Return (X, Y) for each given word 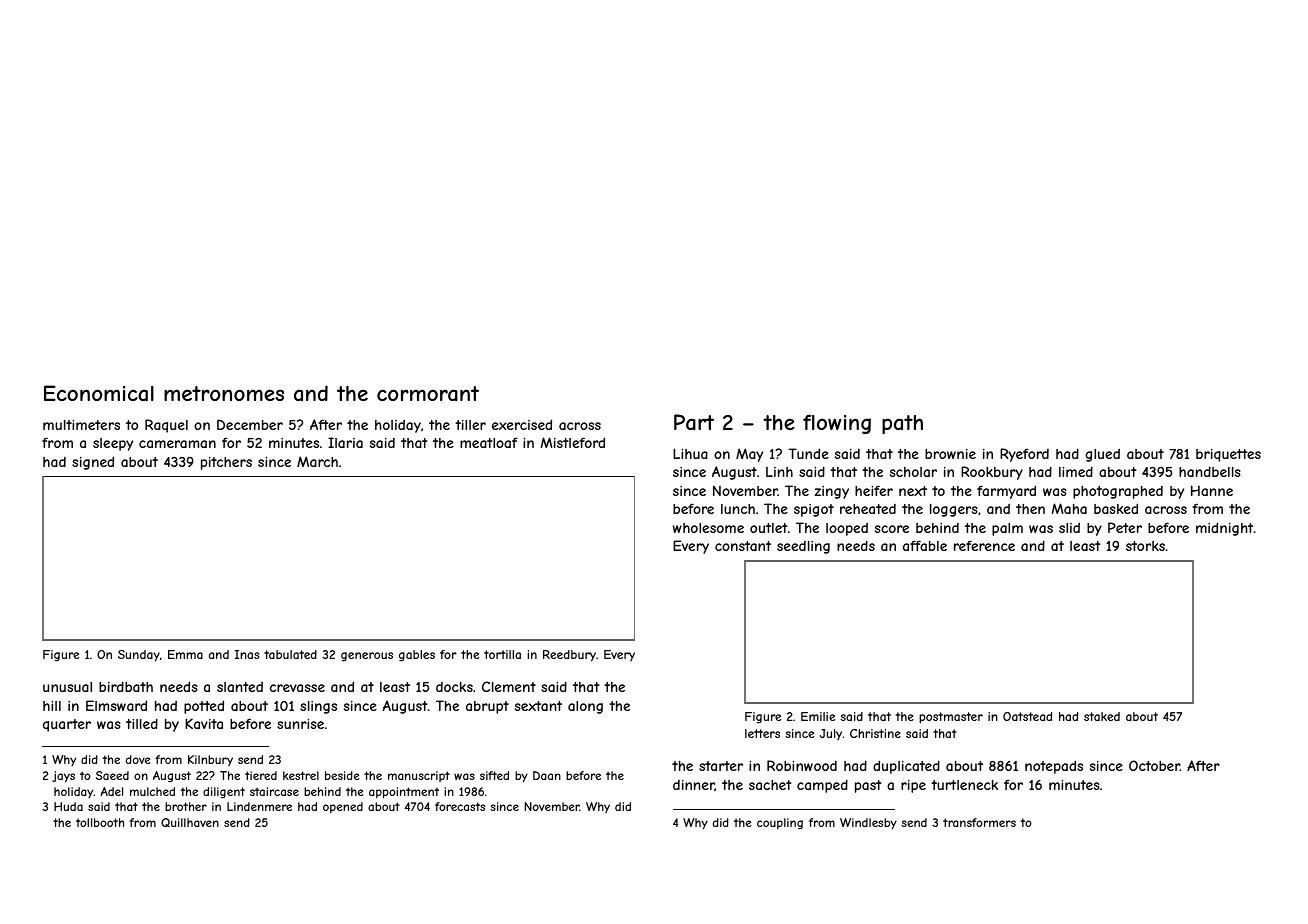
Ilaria (345, 442)
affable (925, 545)
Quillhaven (190, 822)
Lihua (690, 453)
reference (984, 545)
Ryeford (1024, 455)
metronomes (224, 393)
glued (1102, 455)
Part (694, 422)
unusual (67, 687)
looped (847, 529)
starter (721, 766)
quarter (67, 725)
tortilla (502, 654)
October (1154, 765)
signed (93, 463)
